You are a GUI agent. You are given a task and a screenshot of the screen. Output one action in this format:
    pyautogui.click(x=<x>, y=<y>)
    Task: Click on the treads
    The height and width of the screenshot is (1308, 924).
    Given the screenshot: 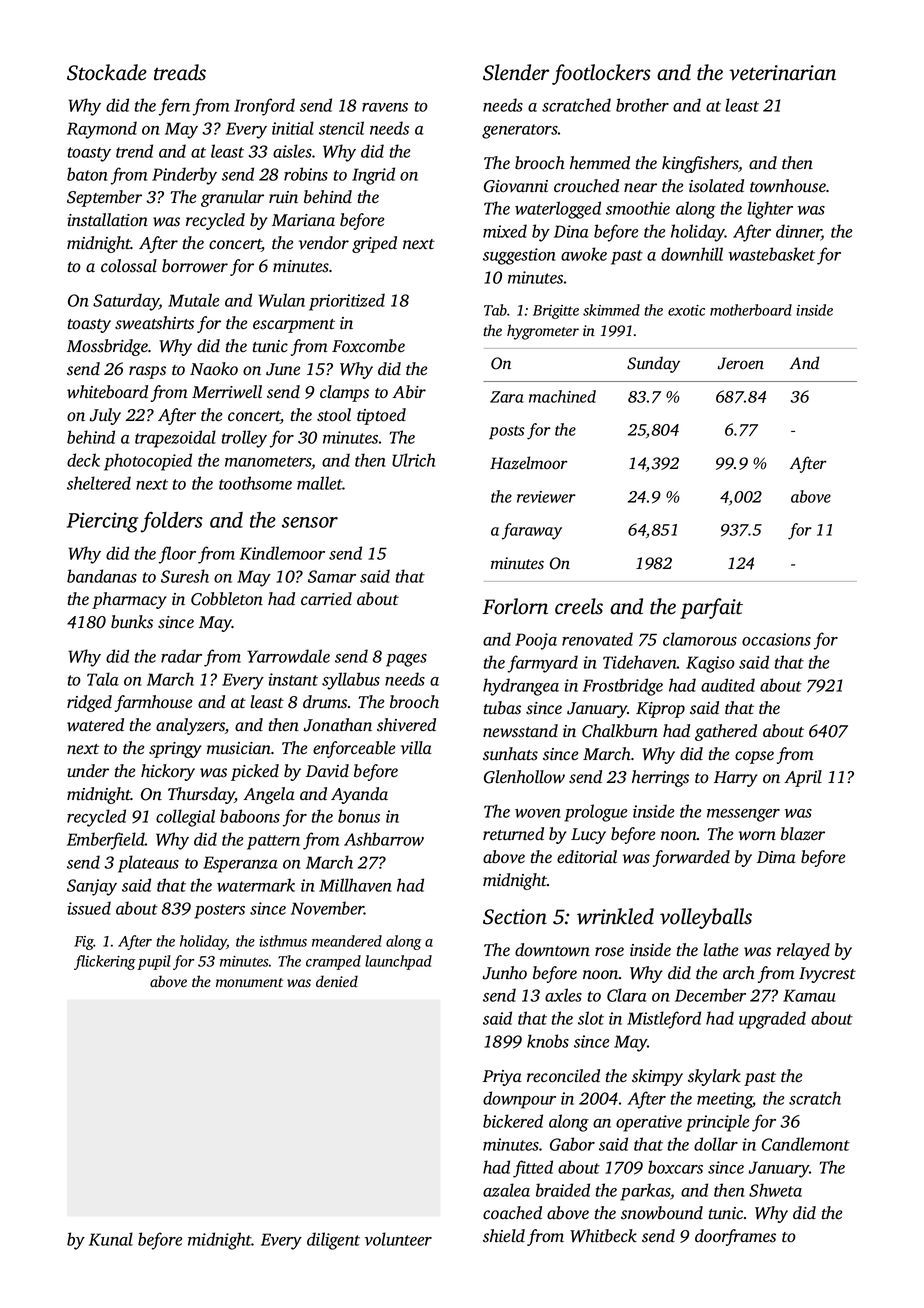 What is the action you would take?
    pyautogui.click(x=180, y=72)
